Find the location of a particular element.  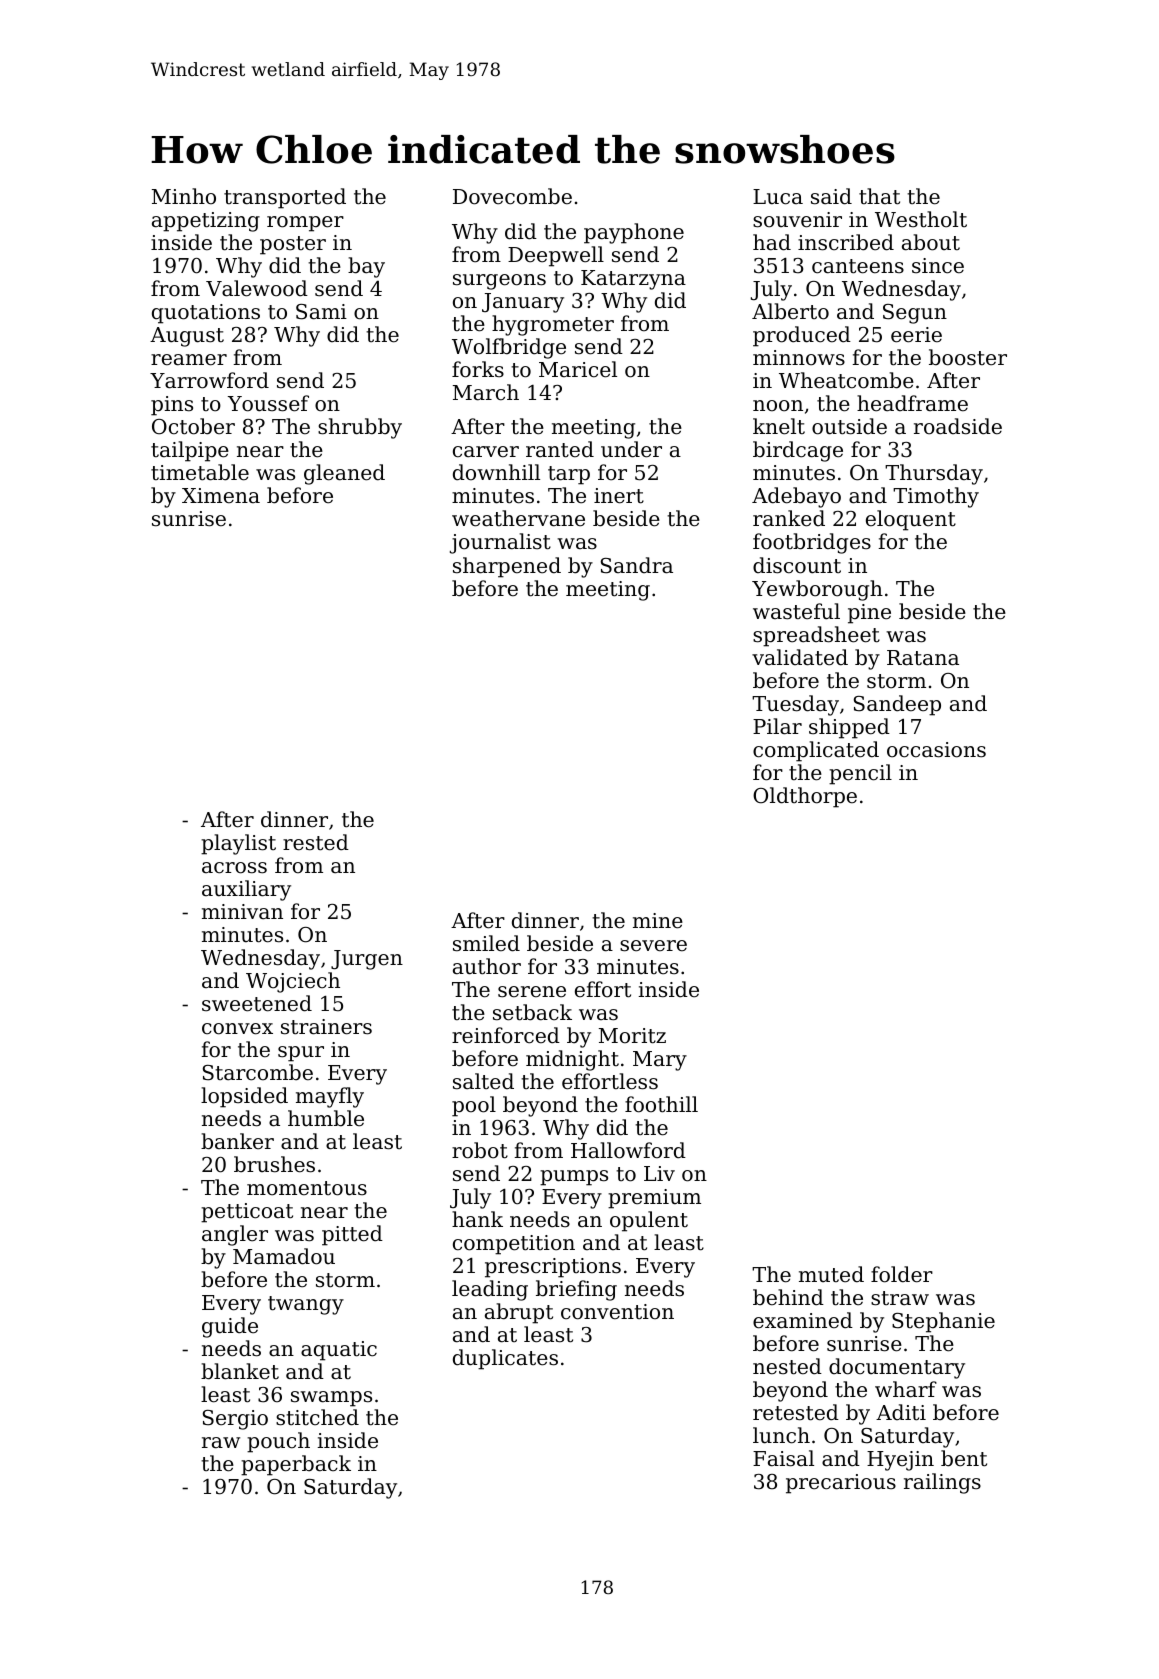

Liv is located at coordinates (659, 1173).
